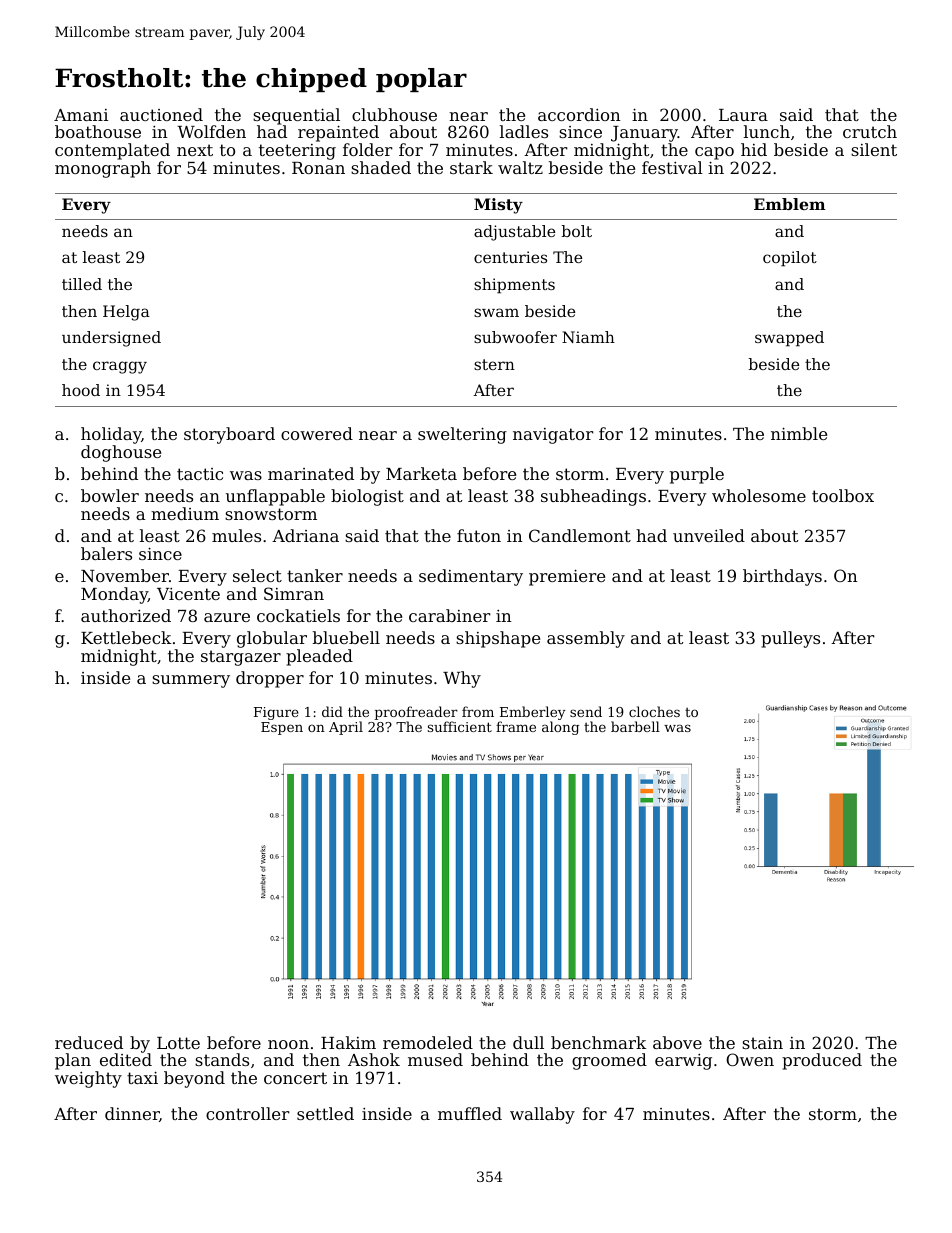 The width and height of the page is (952, 1233). What do you see at coordinates (126, 637) in the page?
I see `Kettlebeck` at bounding box center [126, 637].
